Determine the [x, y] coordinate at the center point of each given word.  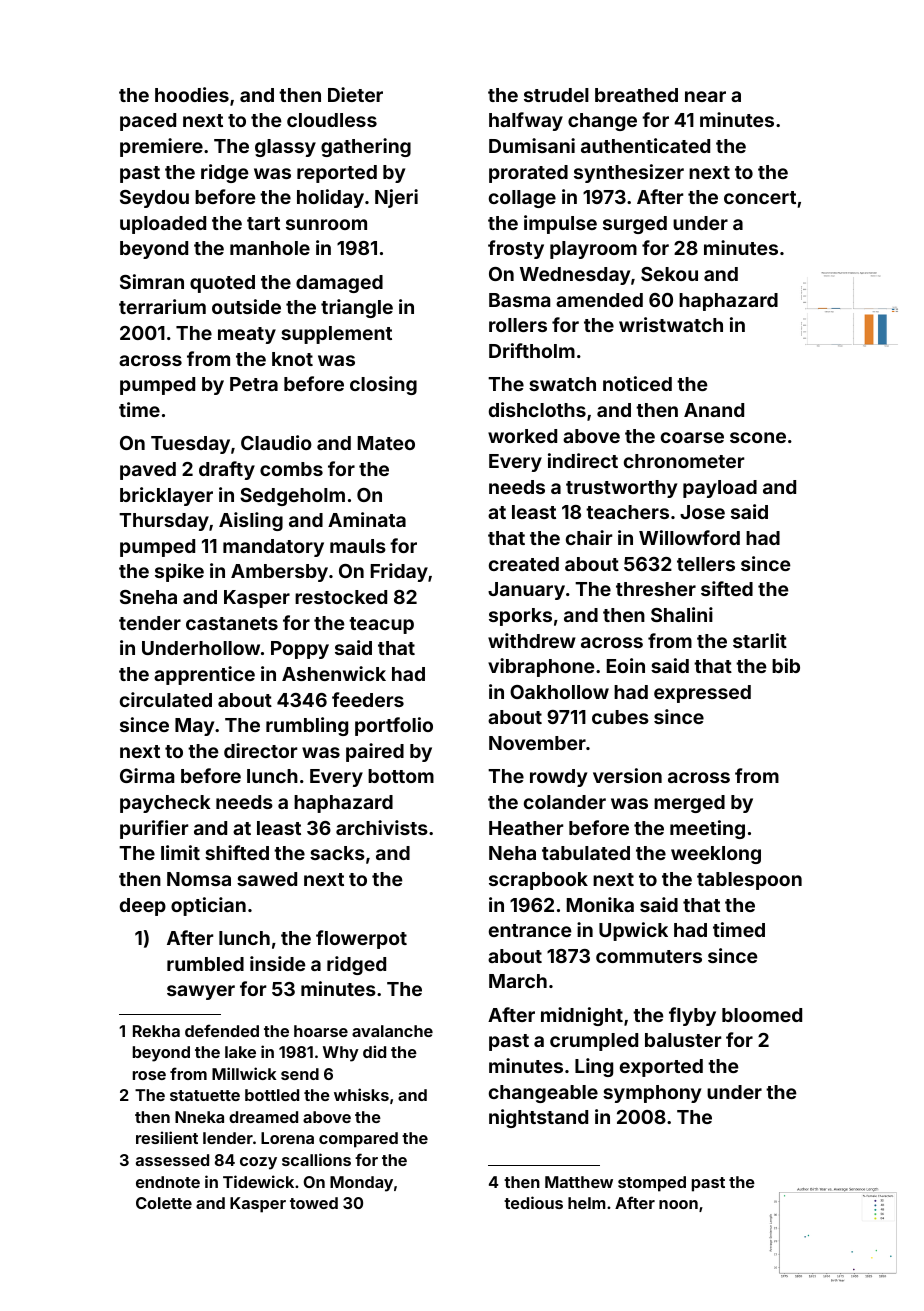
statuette [205, 1095]
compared [358, 1140]
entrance [530, 930]
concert [760, 197]
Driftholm [532, 350]
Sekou [669, 274]
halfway [526, 121]
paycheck [165, 804]
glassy [285, 148]
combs [291, 469]
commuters [649, 956]
